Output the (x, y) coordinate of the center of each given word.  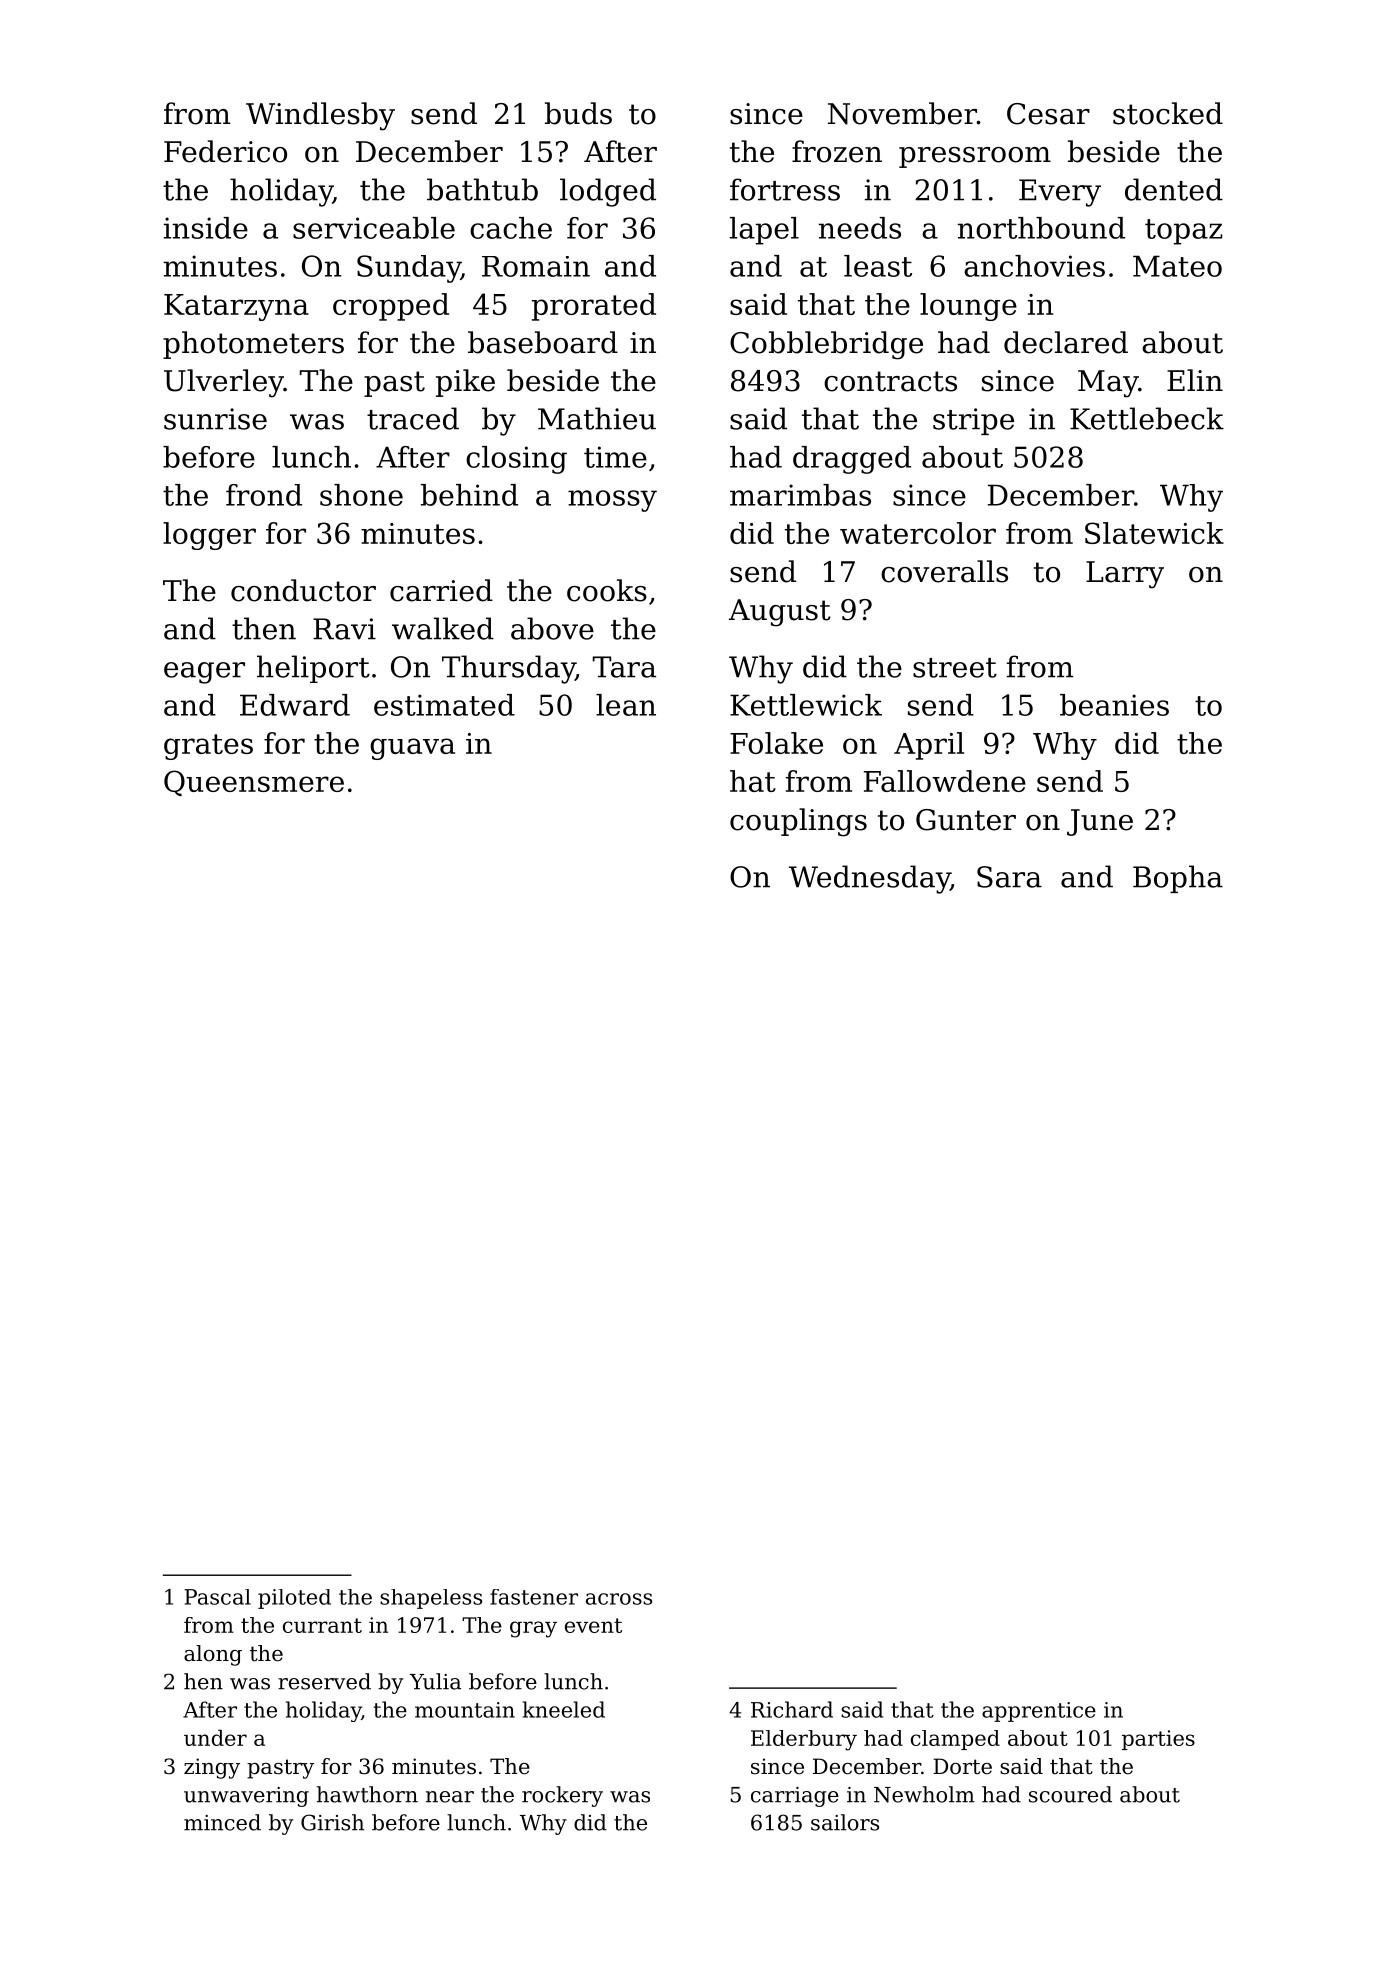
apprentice (1039, 1712)
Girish (332, 1822)
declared (1066, 342)
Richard (792, 1709)
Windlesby (320, 116)
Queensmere (254, 783)
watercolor (918, 533)
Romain (536, 266)
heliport (313, 669)
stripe (973, 421)
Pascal (217, 1597)
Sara (1009, 877)
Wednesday (869, 879)
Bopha (1178, 879)
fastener (534, 1597)
